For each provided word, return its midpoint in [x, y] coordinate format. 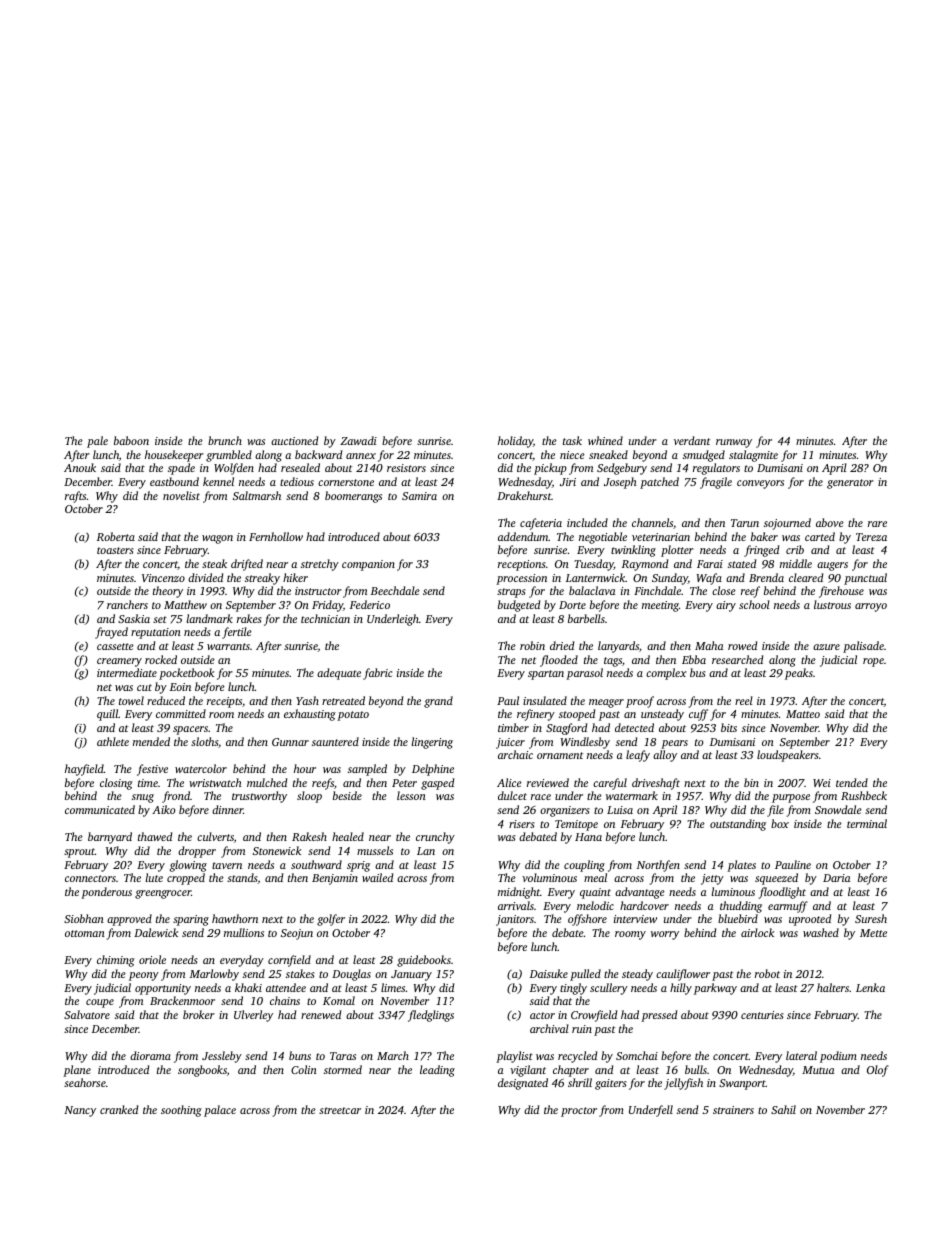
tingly [573, 989]
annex [361, 456]
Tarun [745, 523]
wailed [377, 877]
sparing [191, 920]
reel [744, 700]
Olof [878, 1071]
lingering [432, 743]
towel [131, 700]
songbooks [202, 1071]
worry [665, 935]
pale [97, 442]
